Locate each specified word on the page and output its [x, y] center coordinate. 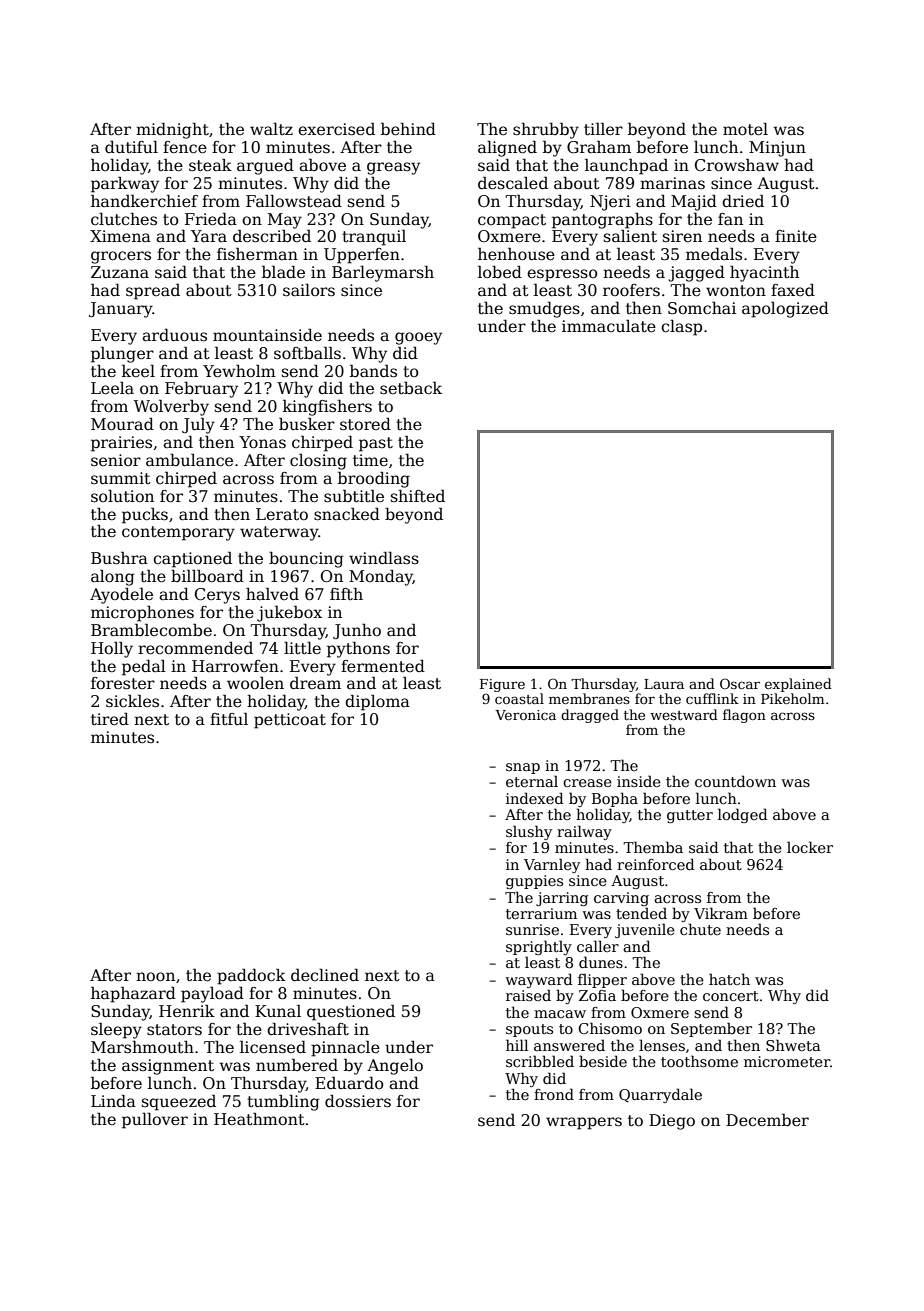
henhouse [516, 254]
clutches [124, 219]
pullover [155, 1121]
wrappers [584, 1123]
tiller [603, 129]
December [767, 1120]
